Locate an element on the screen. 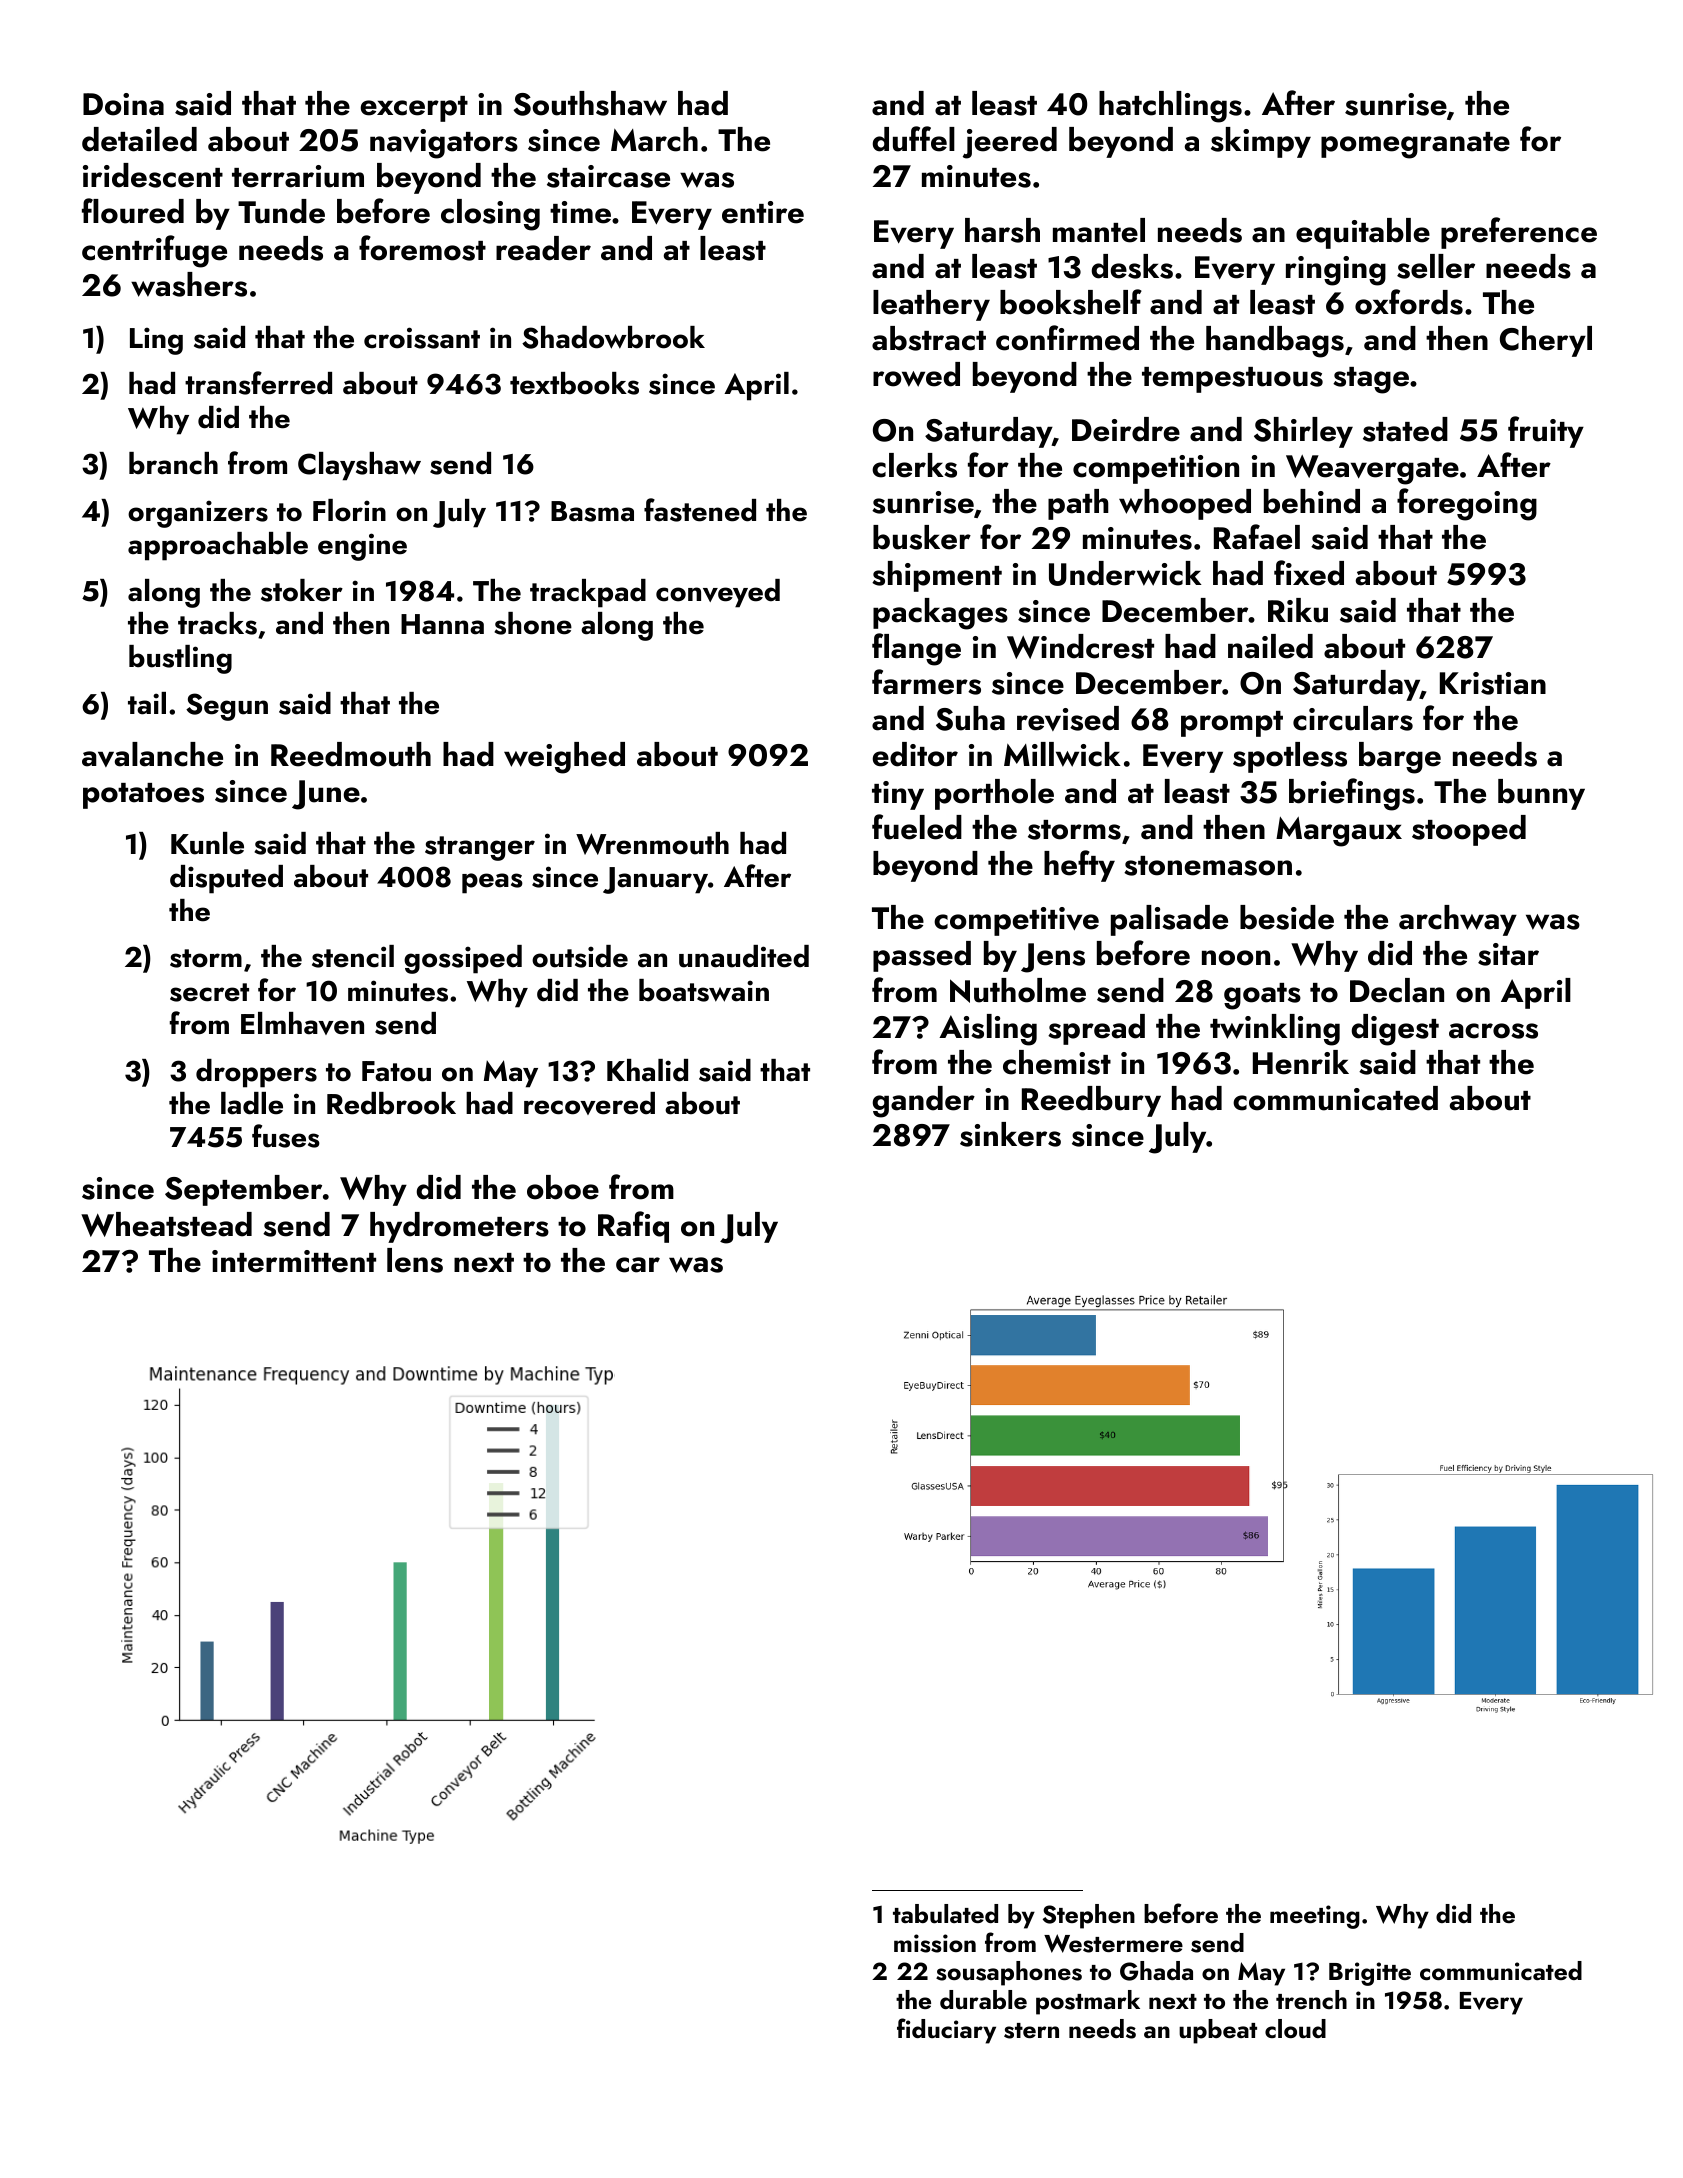 The image size is (1683, 2178). intermittent is located at coordinates (294, 1261).
